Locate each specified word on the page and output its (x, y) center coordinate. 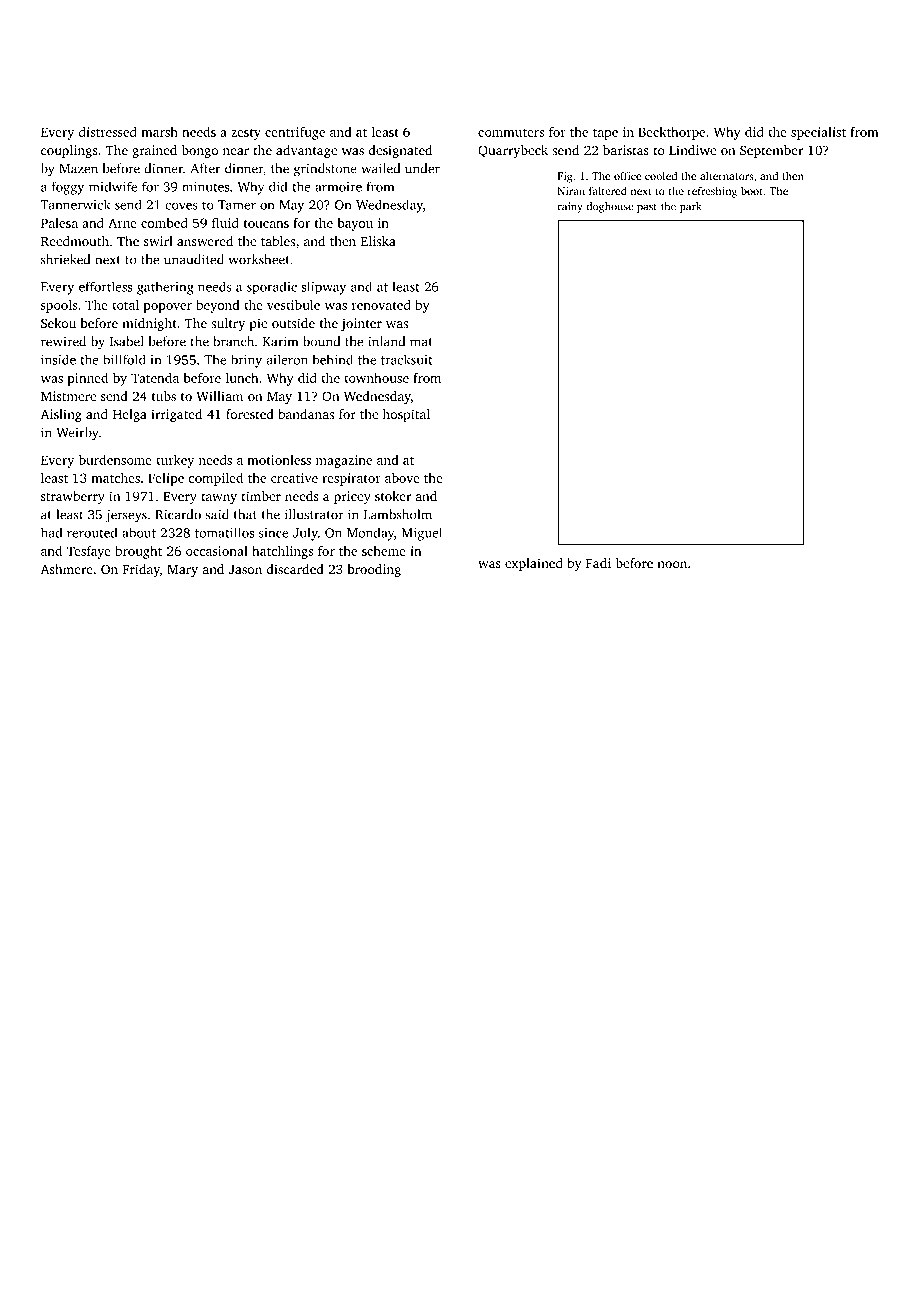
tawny (219, 498)
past (647, 208)
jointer (361, 324)
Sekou (58, 323)
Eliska (378, 241)
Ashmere (66, 569)
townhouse (376, 378)
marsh (159, 132)
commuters (511, 132)
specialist (818, 133)
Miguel (422, 534)
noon (672, 564)
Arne (122, 223)
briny (246, 361)
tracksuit (407, 359)
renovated (381, 305)
